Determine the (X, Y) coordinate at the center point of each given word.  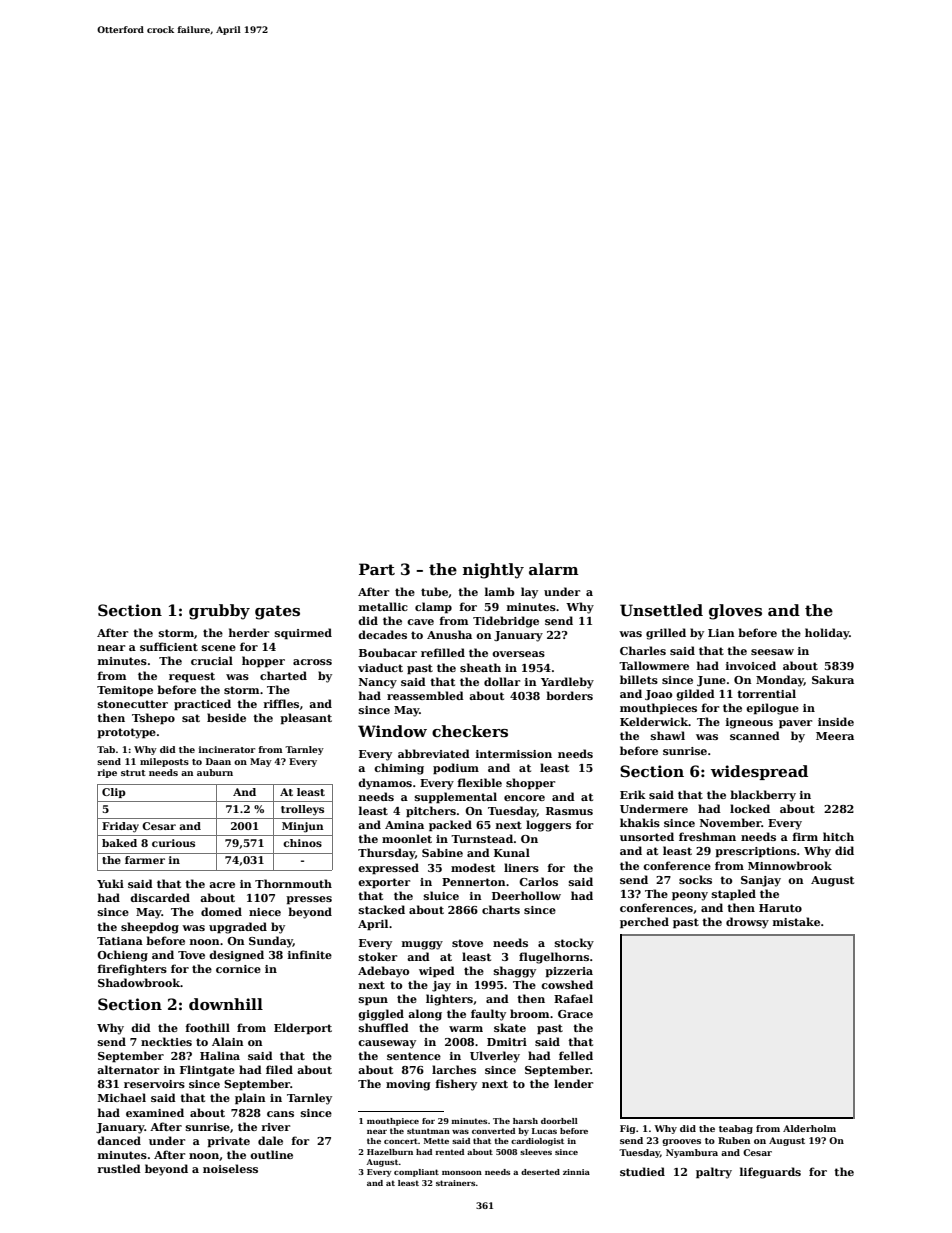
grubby (219, 612)
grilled (666, 634)
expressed (388, 869)
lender (573, 1083)
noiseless (230, 1168)
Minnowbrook (790, 865)
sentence (414, 1056)
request (192, 677)
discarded (160, 897)
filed (279, 1069)
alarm (554, 569)
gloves (735, 612)
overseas (518, 654)
